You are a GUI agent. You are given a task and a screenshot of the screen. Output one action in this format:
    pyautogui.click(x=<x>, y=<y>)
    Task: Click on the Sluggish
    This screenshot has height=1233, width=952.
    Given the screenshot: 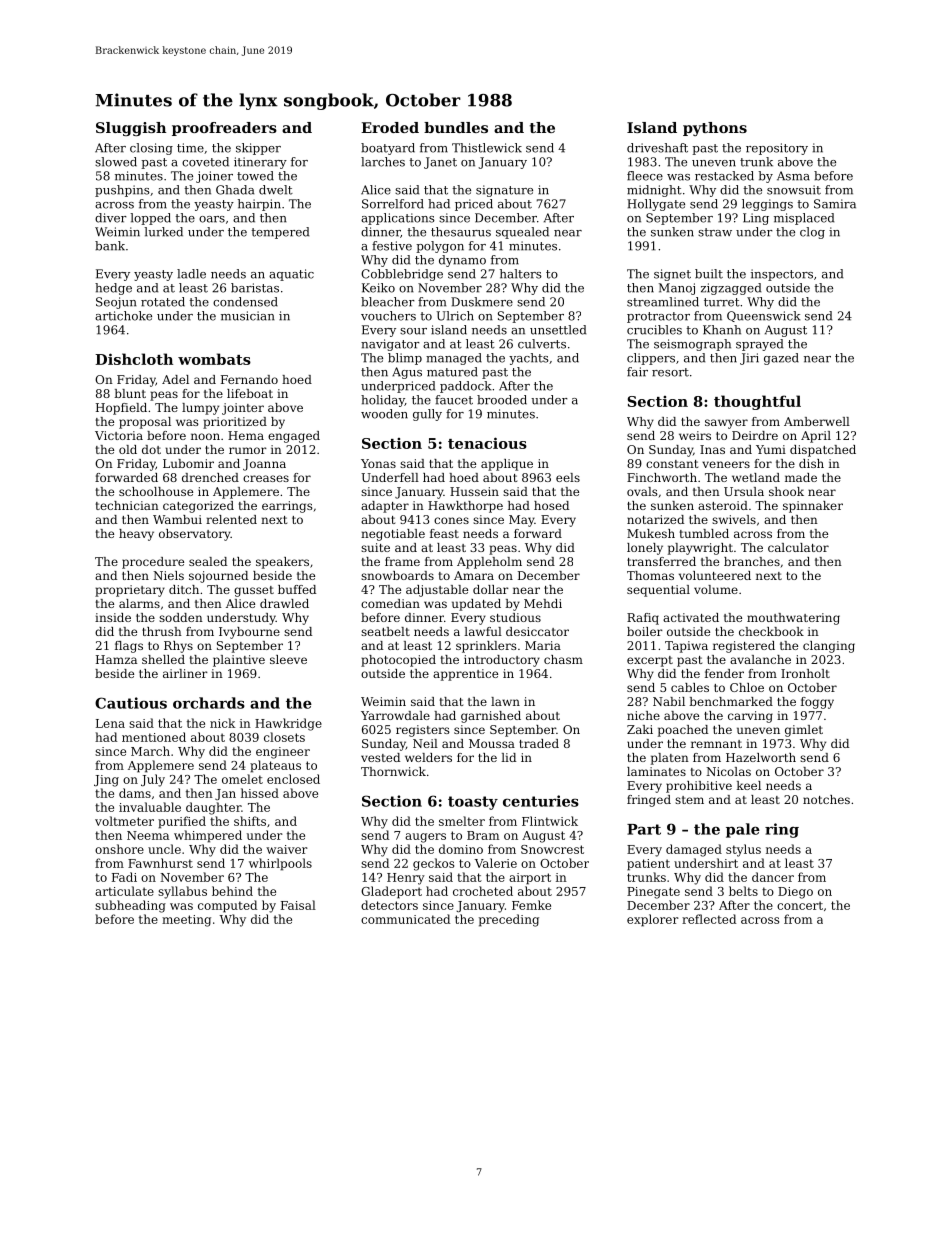 What is the action you would take?
    pyautogui.click(x=131, y=129)
